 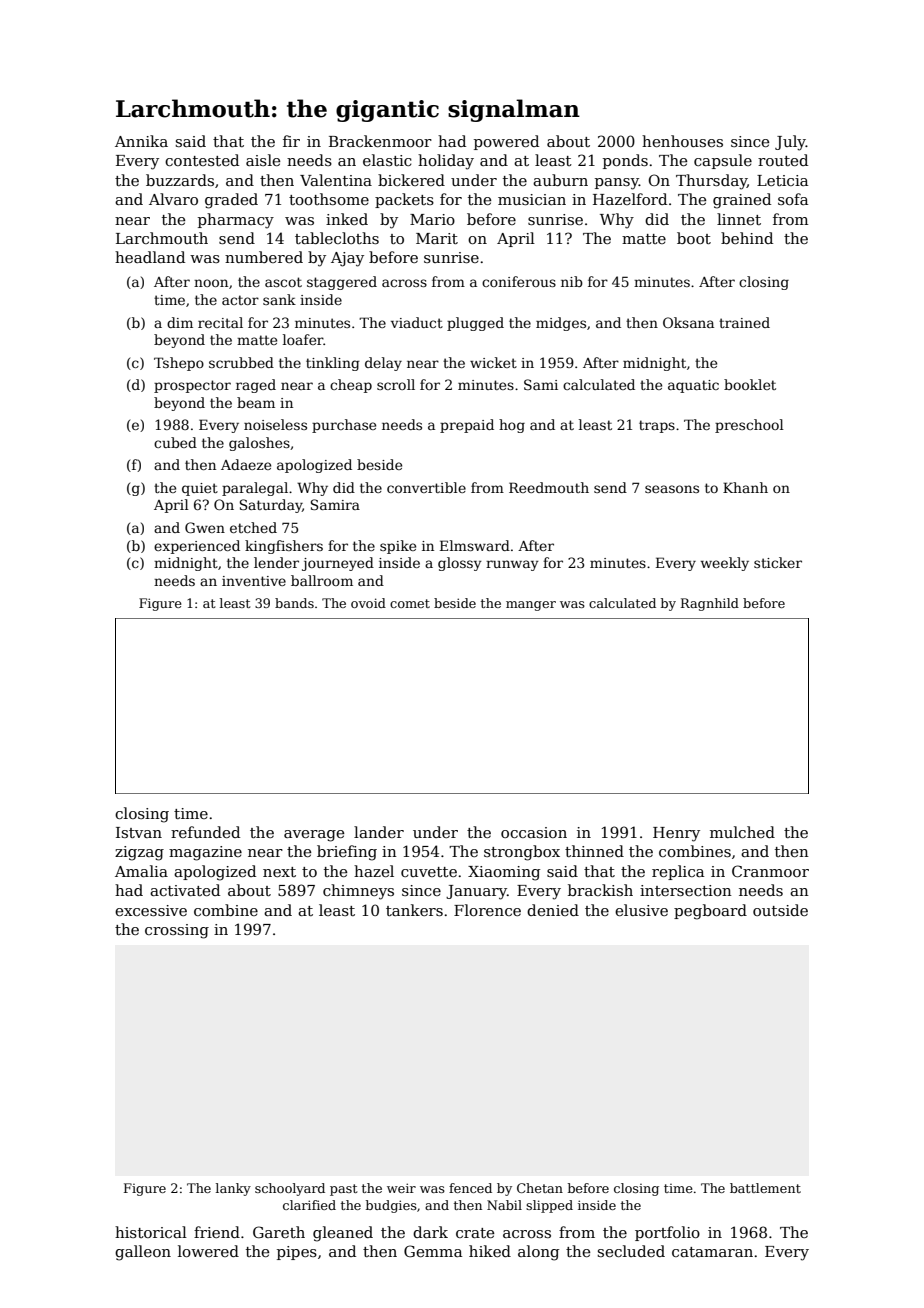 What do you see at coordinates (433, 1251) in the screenshot?
I see `Gemma` at bounding box center [433, 1251].
